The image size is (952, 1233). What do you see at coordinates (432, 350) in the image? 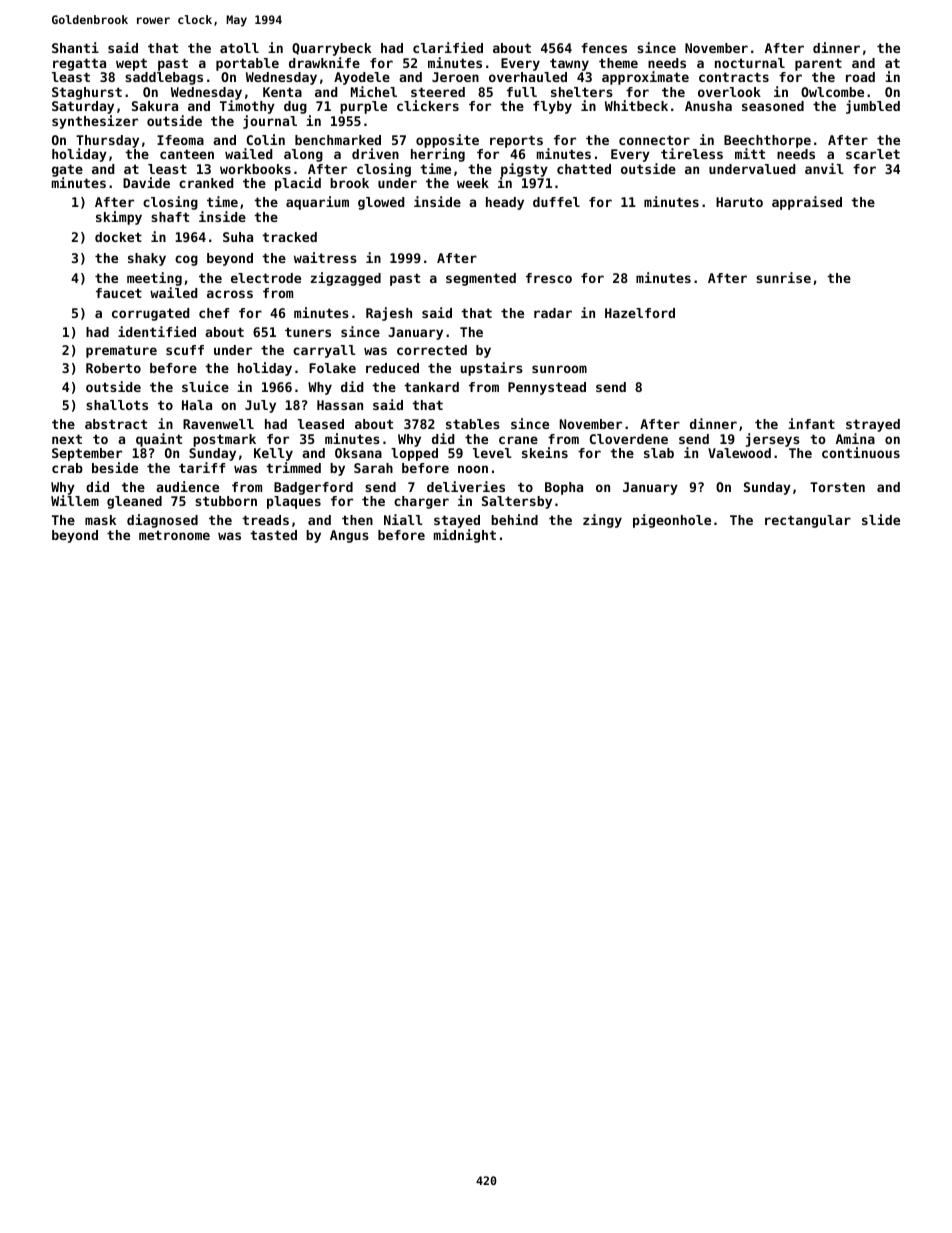
I see `corrected` at bounding box center [432, 350].
